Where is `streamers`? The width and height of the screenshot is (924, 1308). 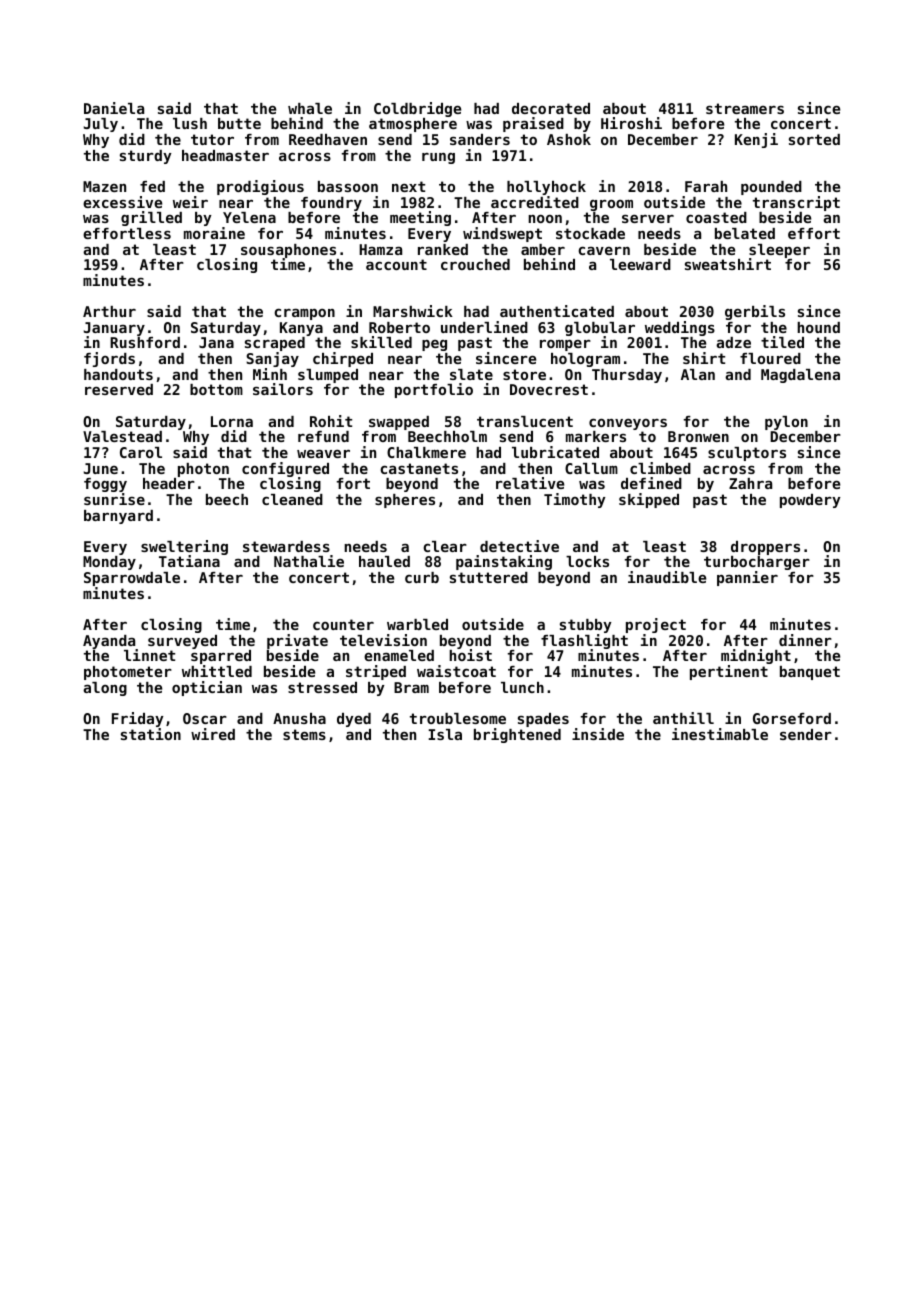
streamers is located at coordinates (745, 108).
